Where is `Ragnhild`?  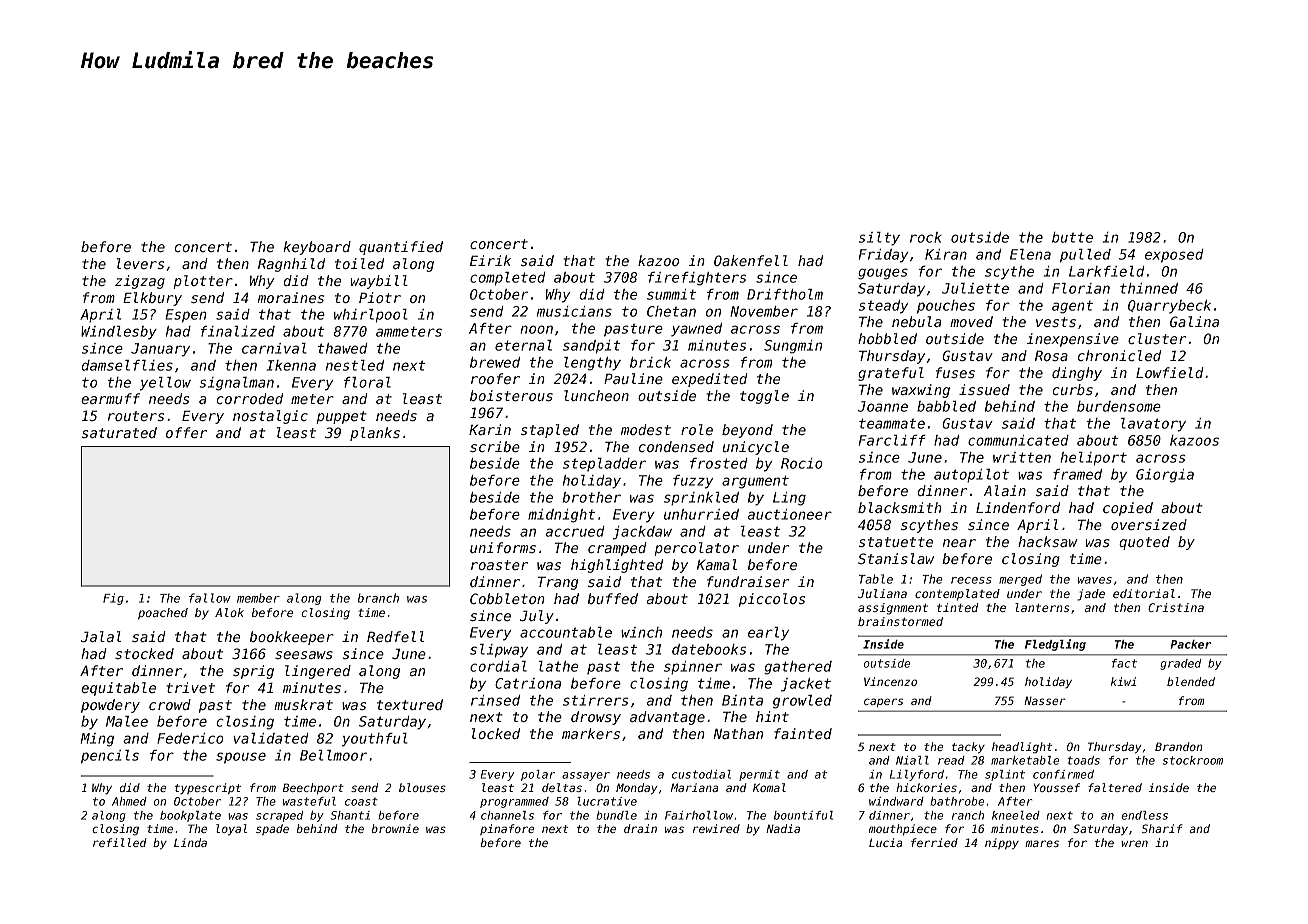
Ragnhild is located at coordinates (291, 265).
